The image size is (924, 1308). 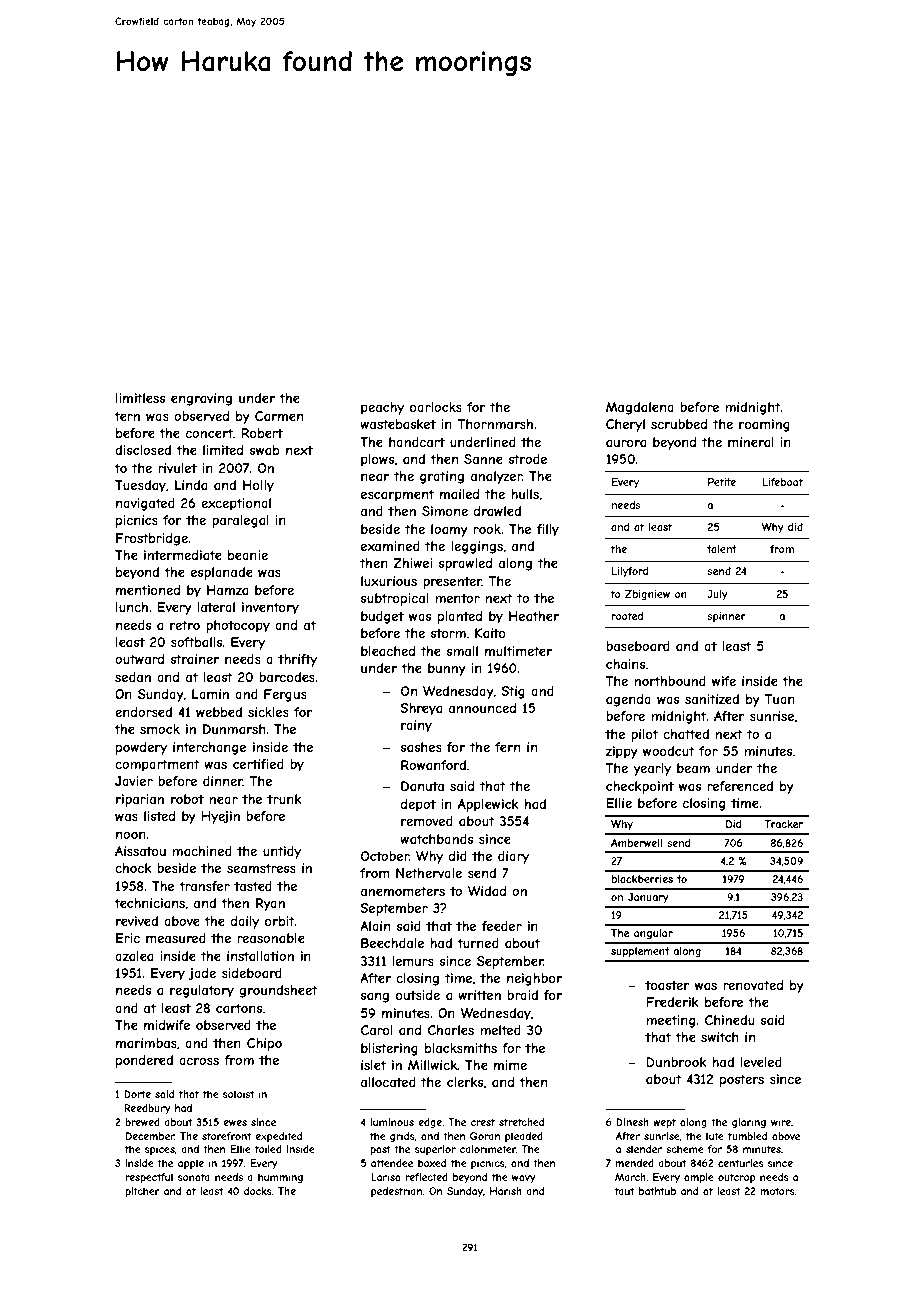 What do you see at coordinates (720, 1037) in the screenshot?
I see `switch` at bounding box center [720, 1037].
